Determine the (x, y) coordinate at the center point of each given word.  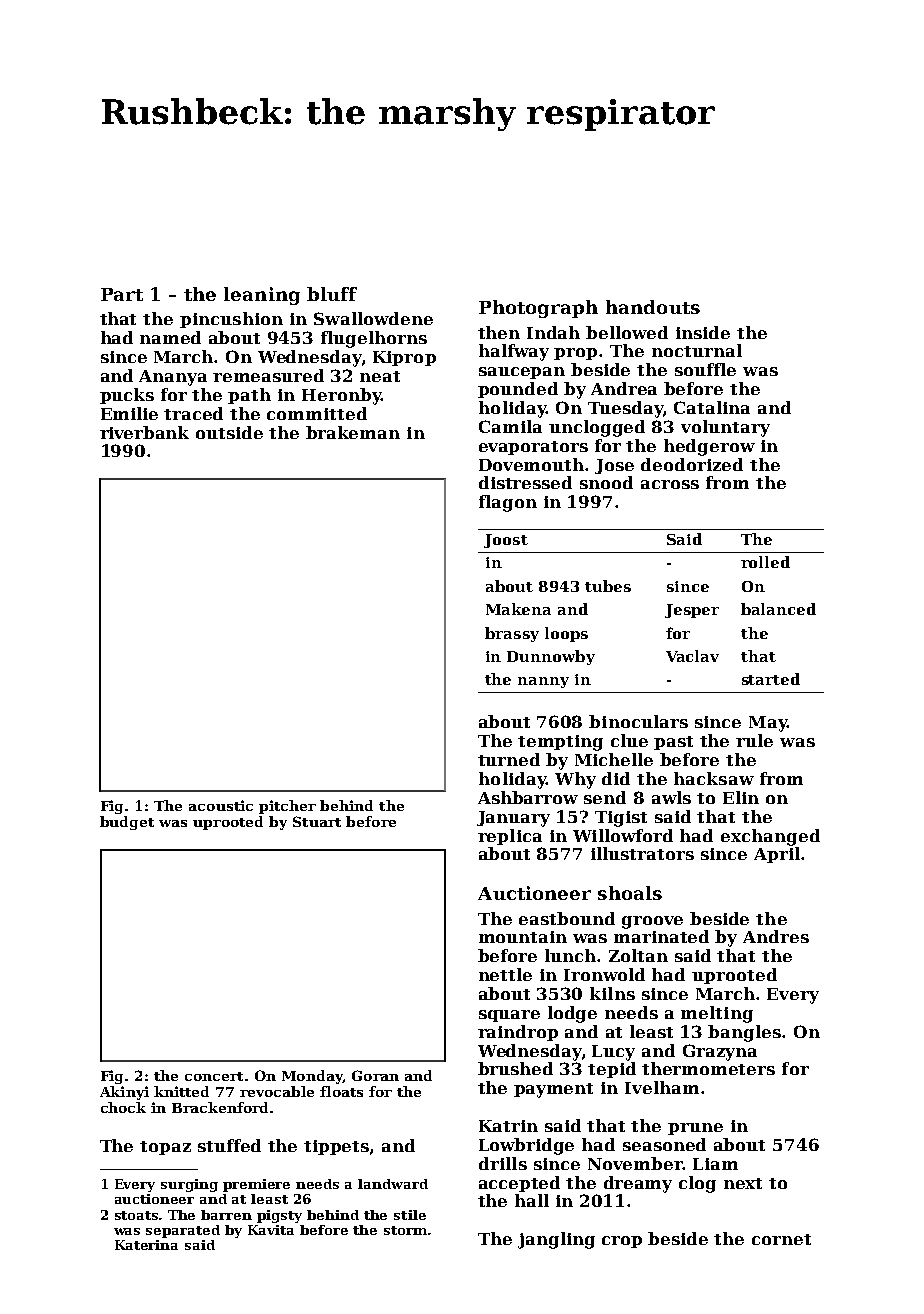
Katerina (146, 1245)
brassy (512, 634)
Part (122, 294)
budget (127, 823)
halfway (514, 352)
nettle (505, 974)
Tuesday (625, 409)
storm (405, 1230)
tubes (608, 586)
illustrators (642, 853)
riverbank (144, 432)
